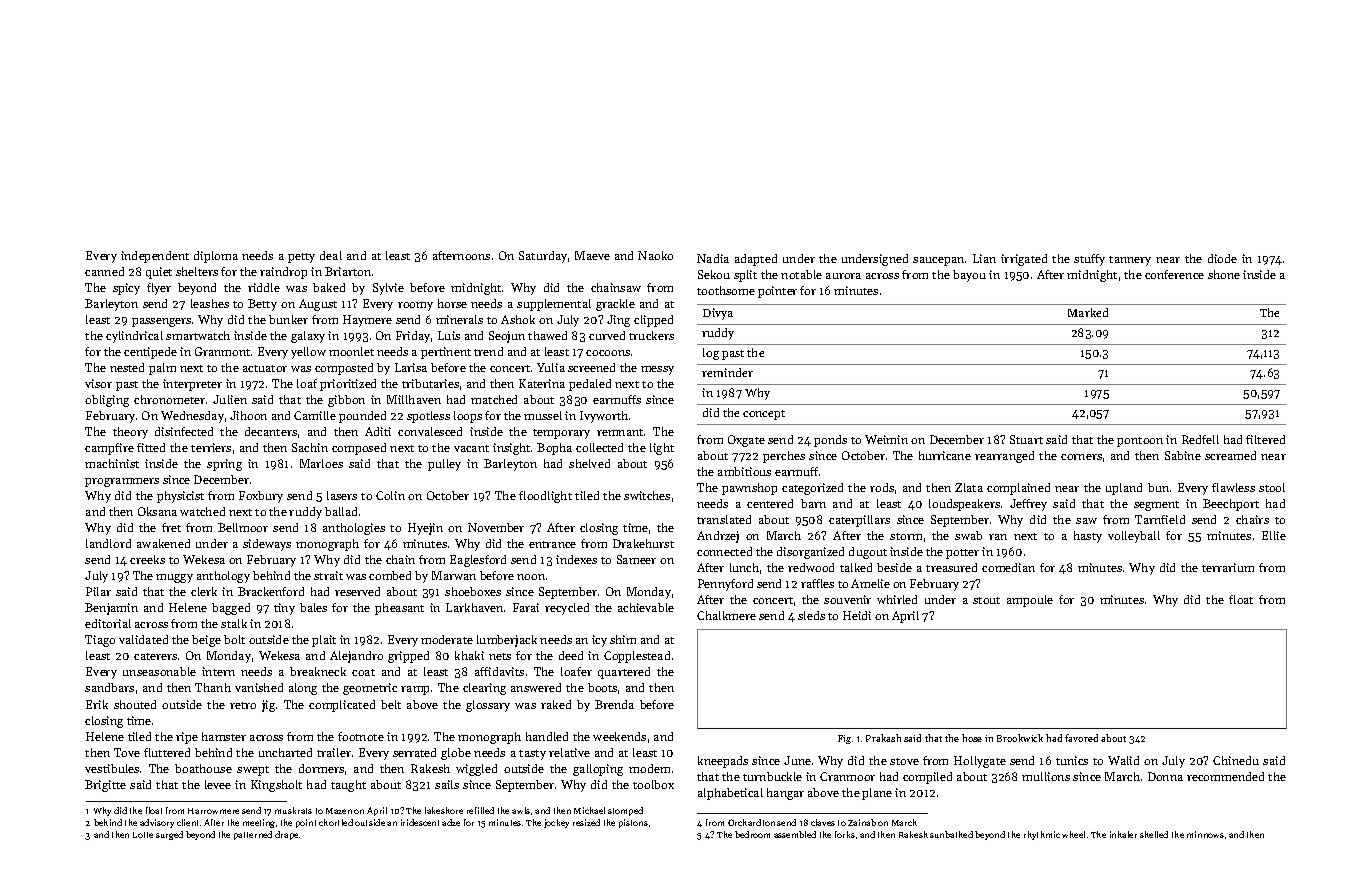 The image size is (1372, 887). What do you see at coordinates (420, 822) in the screenshot?
I see `iridescent` at bounding box center [420, 822].
